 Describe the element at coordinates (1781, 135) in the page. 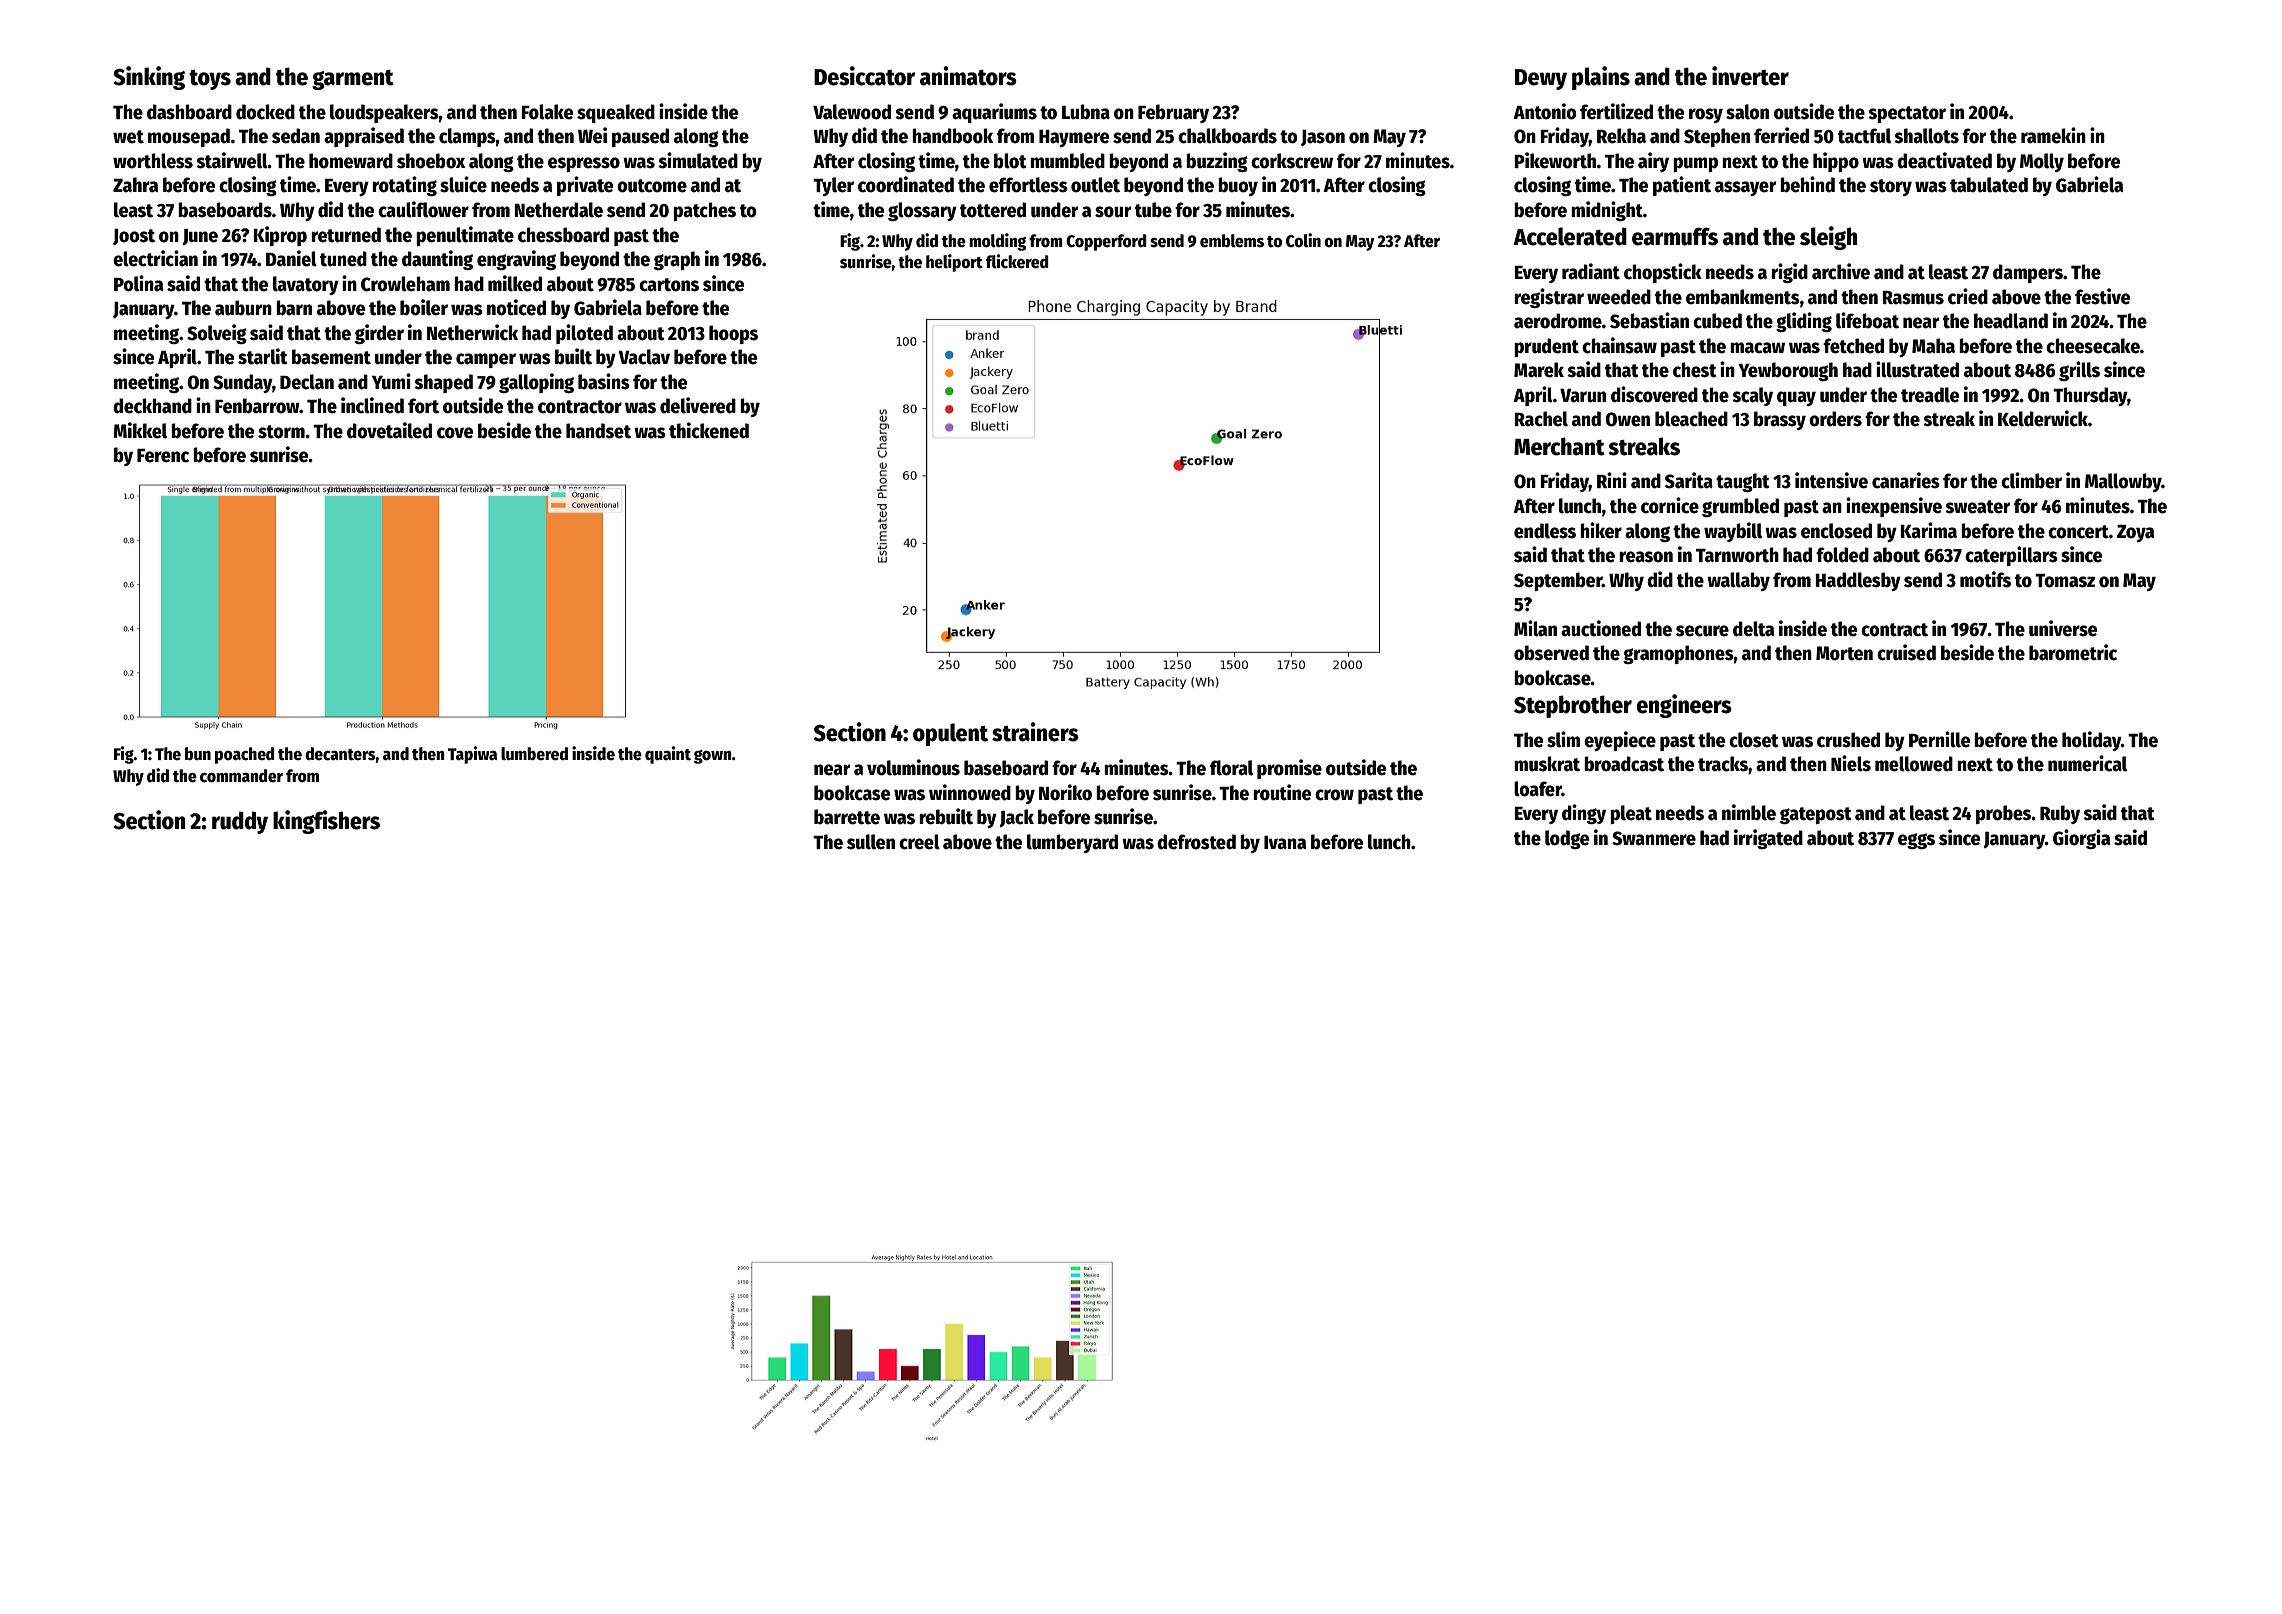

I see `ferried` at that location.
